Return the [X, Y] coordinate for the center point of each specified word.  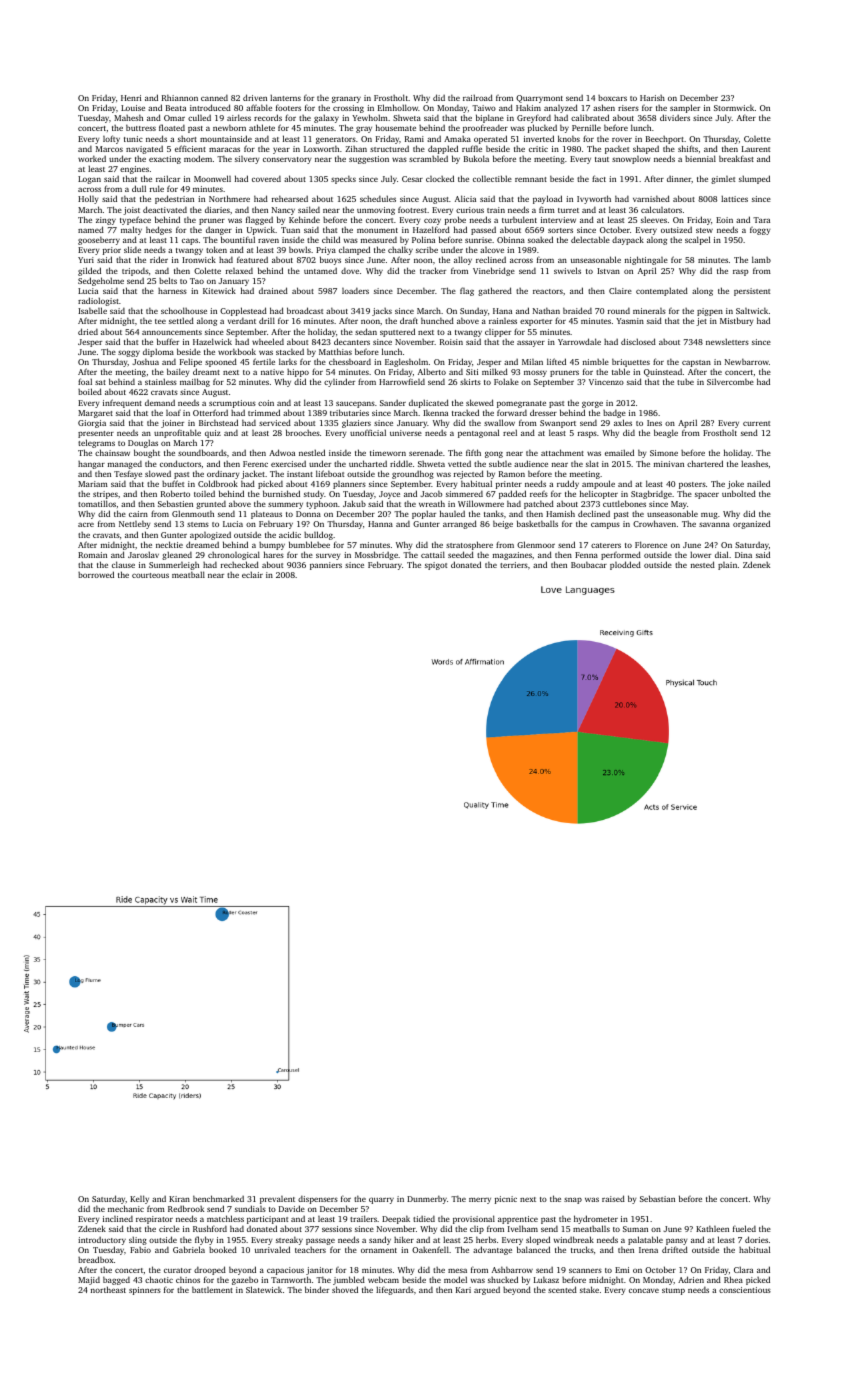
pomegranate [521, 404]
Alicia [465, 198]
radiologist [98, 301]
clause [123, 564]
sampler [685, 108]
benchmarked [218, 1198]
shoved [345, 1290]
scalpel [697, 240]
